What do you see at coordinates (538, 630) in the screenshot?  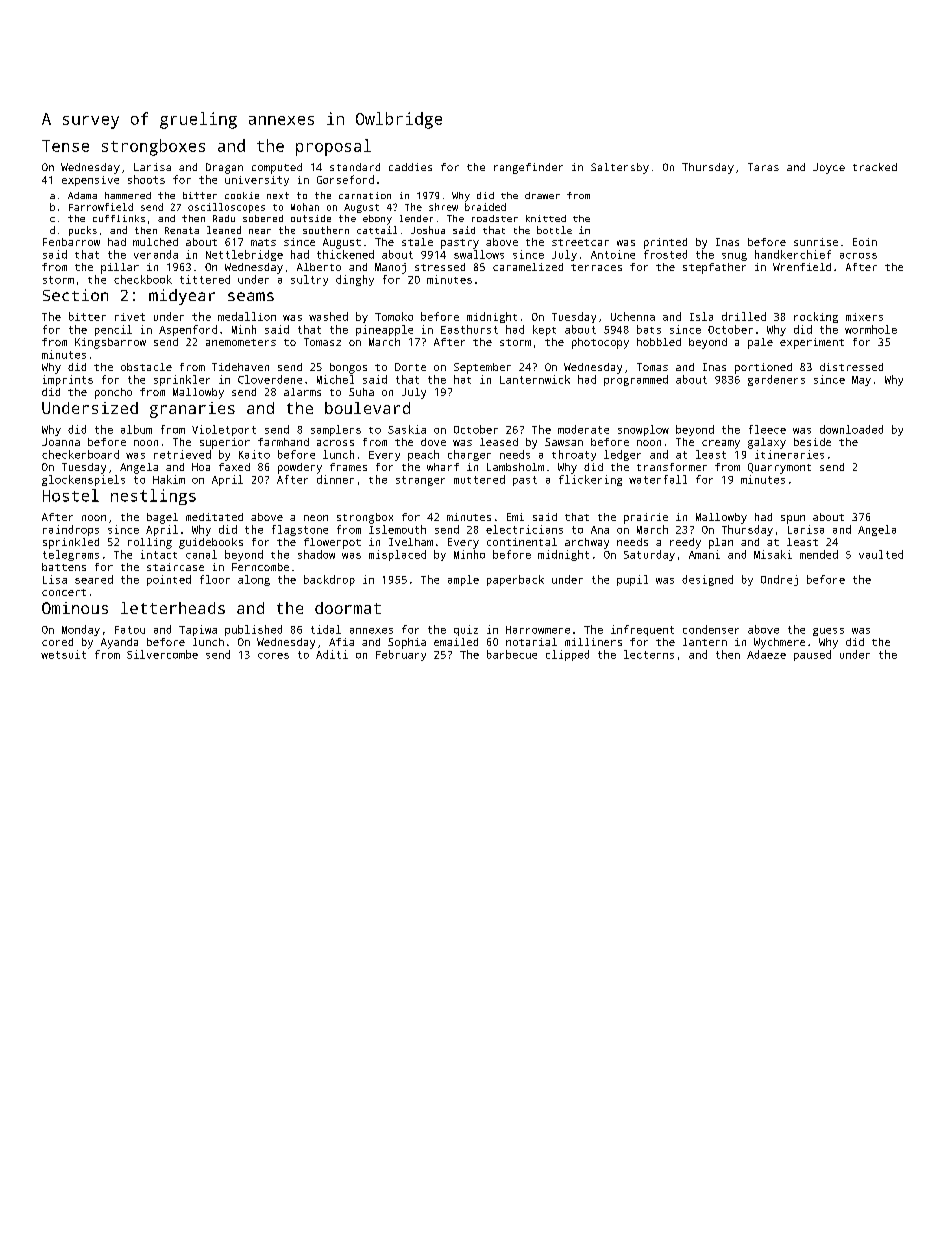 I see `Harrowmere` at bounding box center [538, 630].
